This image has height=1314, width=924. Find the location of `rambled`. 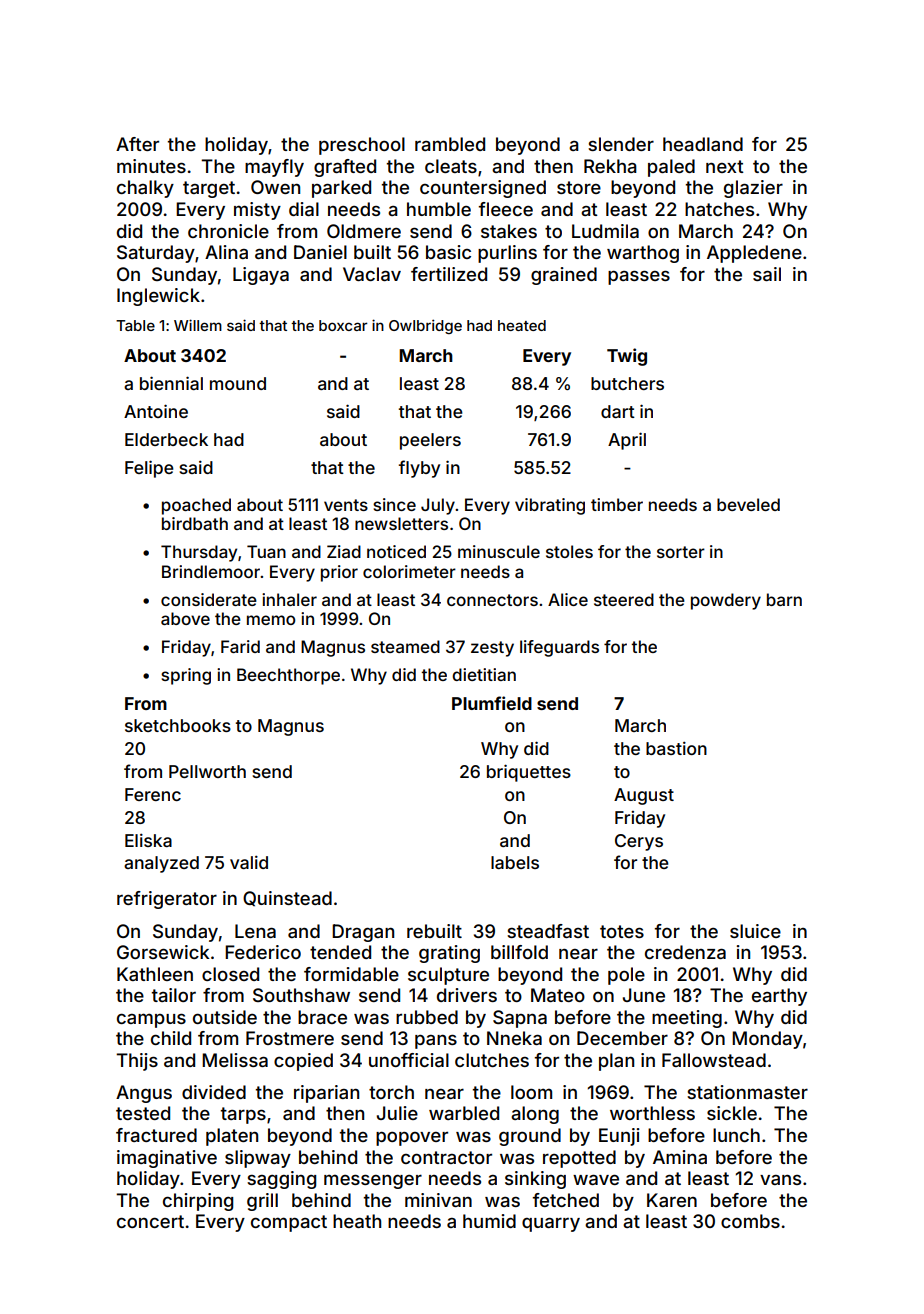

rambled is located at coordinates (450, 144).
